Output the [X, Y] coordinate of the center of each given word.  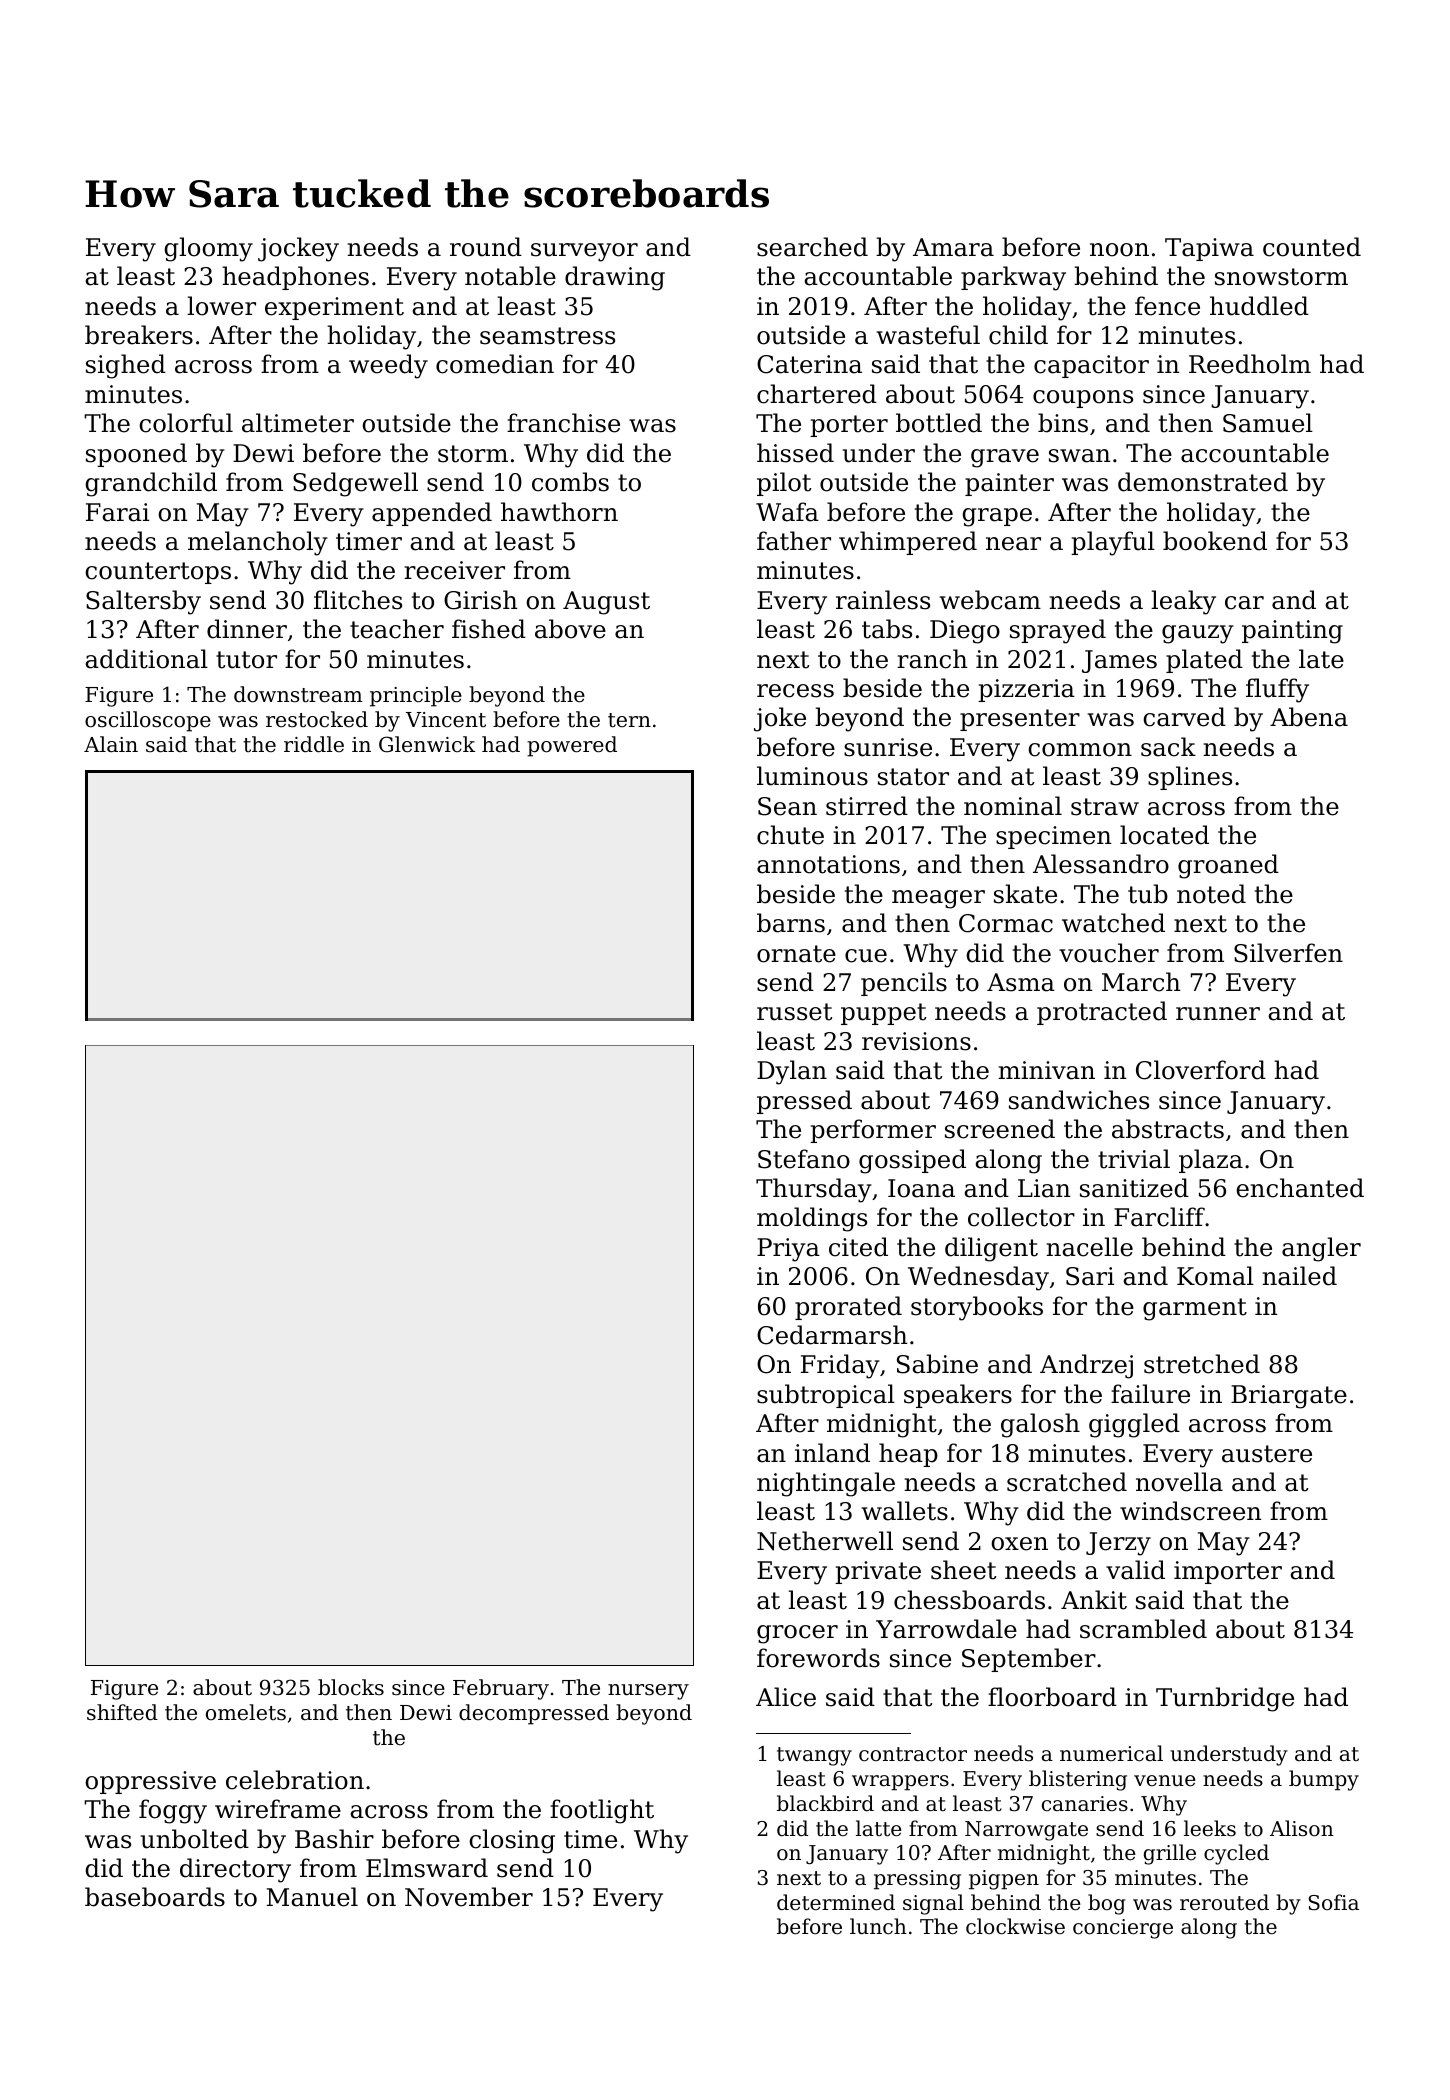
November [469, 1897]
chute [790, 835]
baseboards [155, 1897]
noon [1119, 250]
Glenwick [427, 744]
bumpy [1324, 1780]
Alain [111, 744]
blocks [351, 1687]
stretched [1202, 1364]
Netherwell [825, 1541]
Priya [788, 1250]
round [486, 247]
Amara [953, 247]
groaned [1228, 866]
